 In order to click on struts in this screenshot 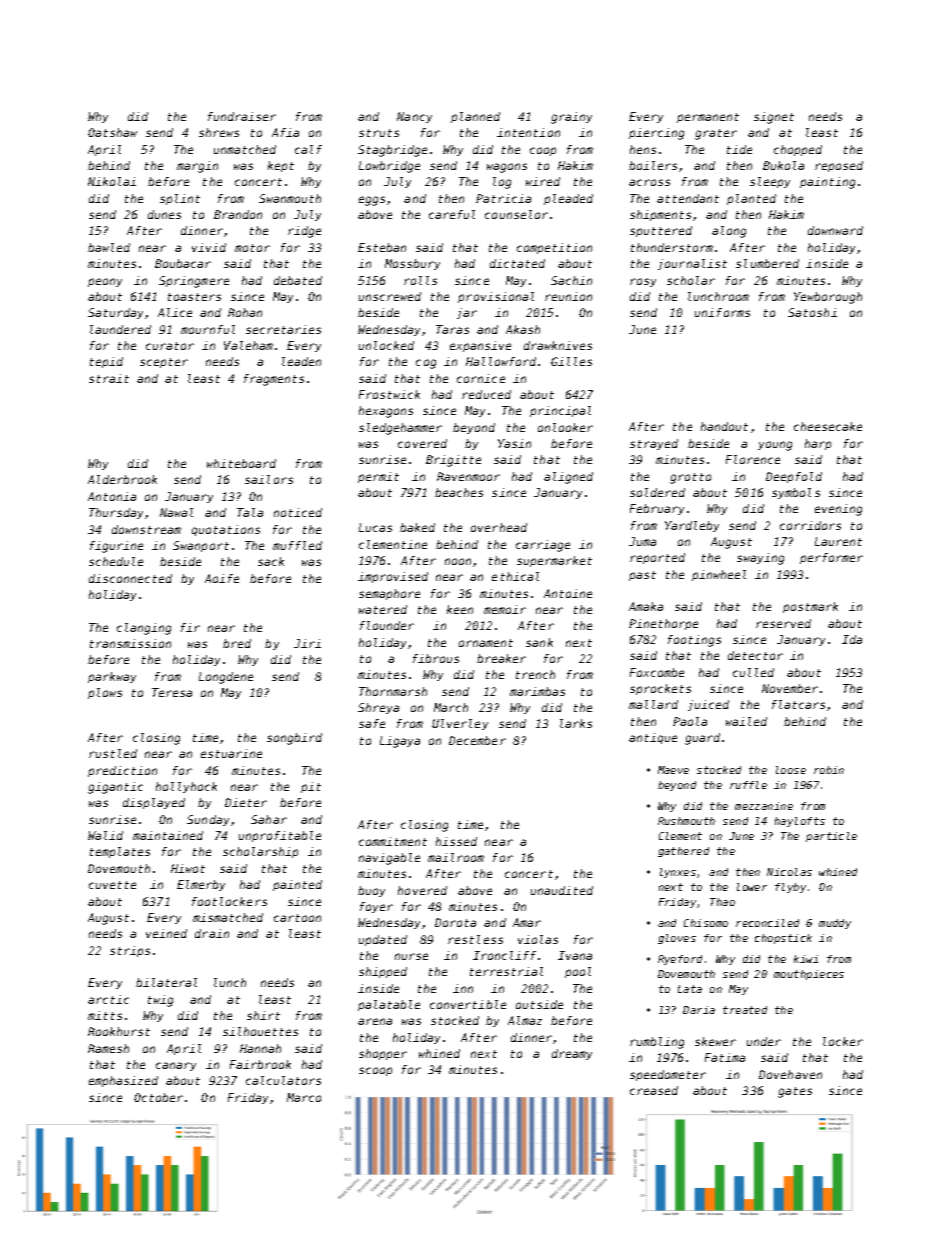, I will do `click(379, 133)`.
